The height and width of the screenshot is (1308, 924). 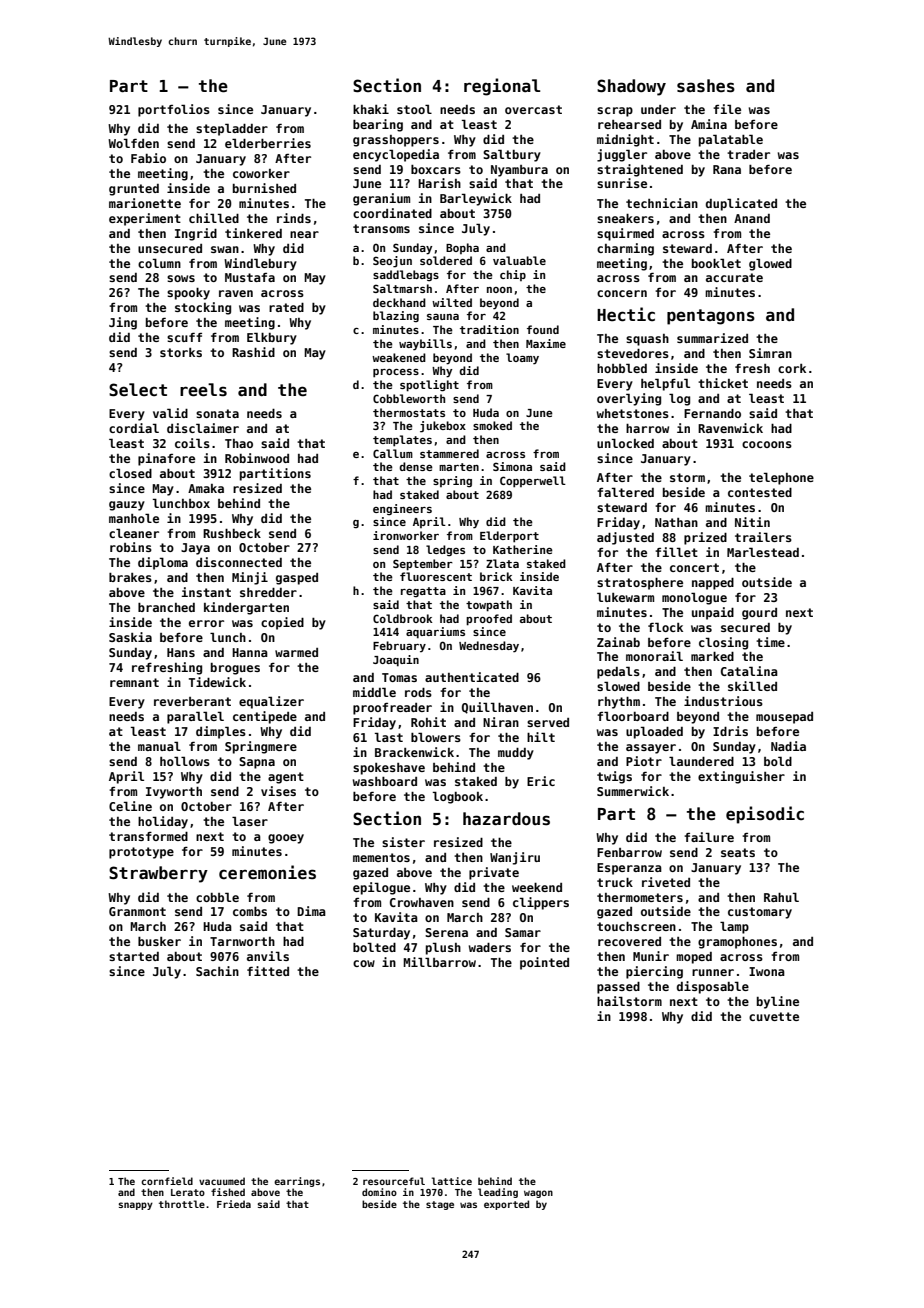 What do you see at coordinates (234, 1204) in the screenshot?
I see `Frieda` at bounding box center [234, 1204].
